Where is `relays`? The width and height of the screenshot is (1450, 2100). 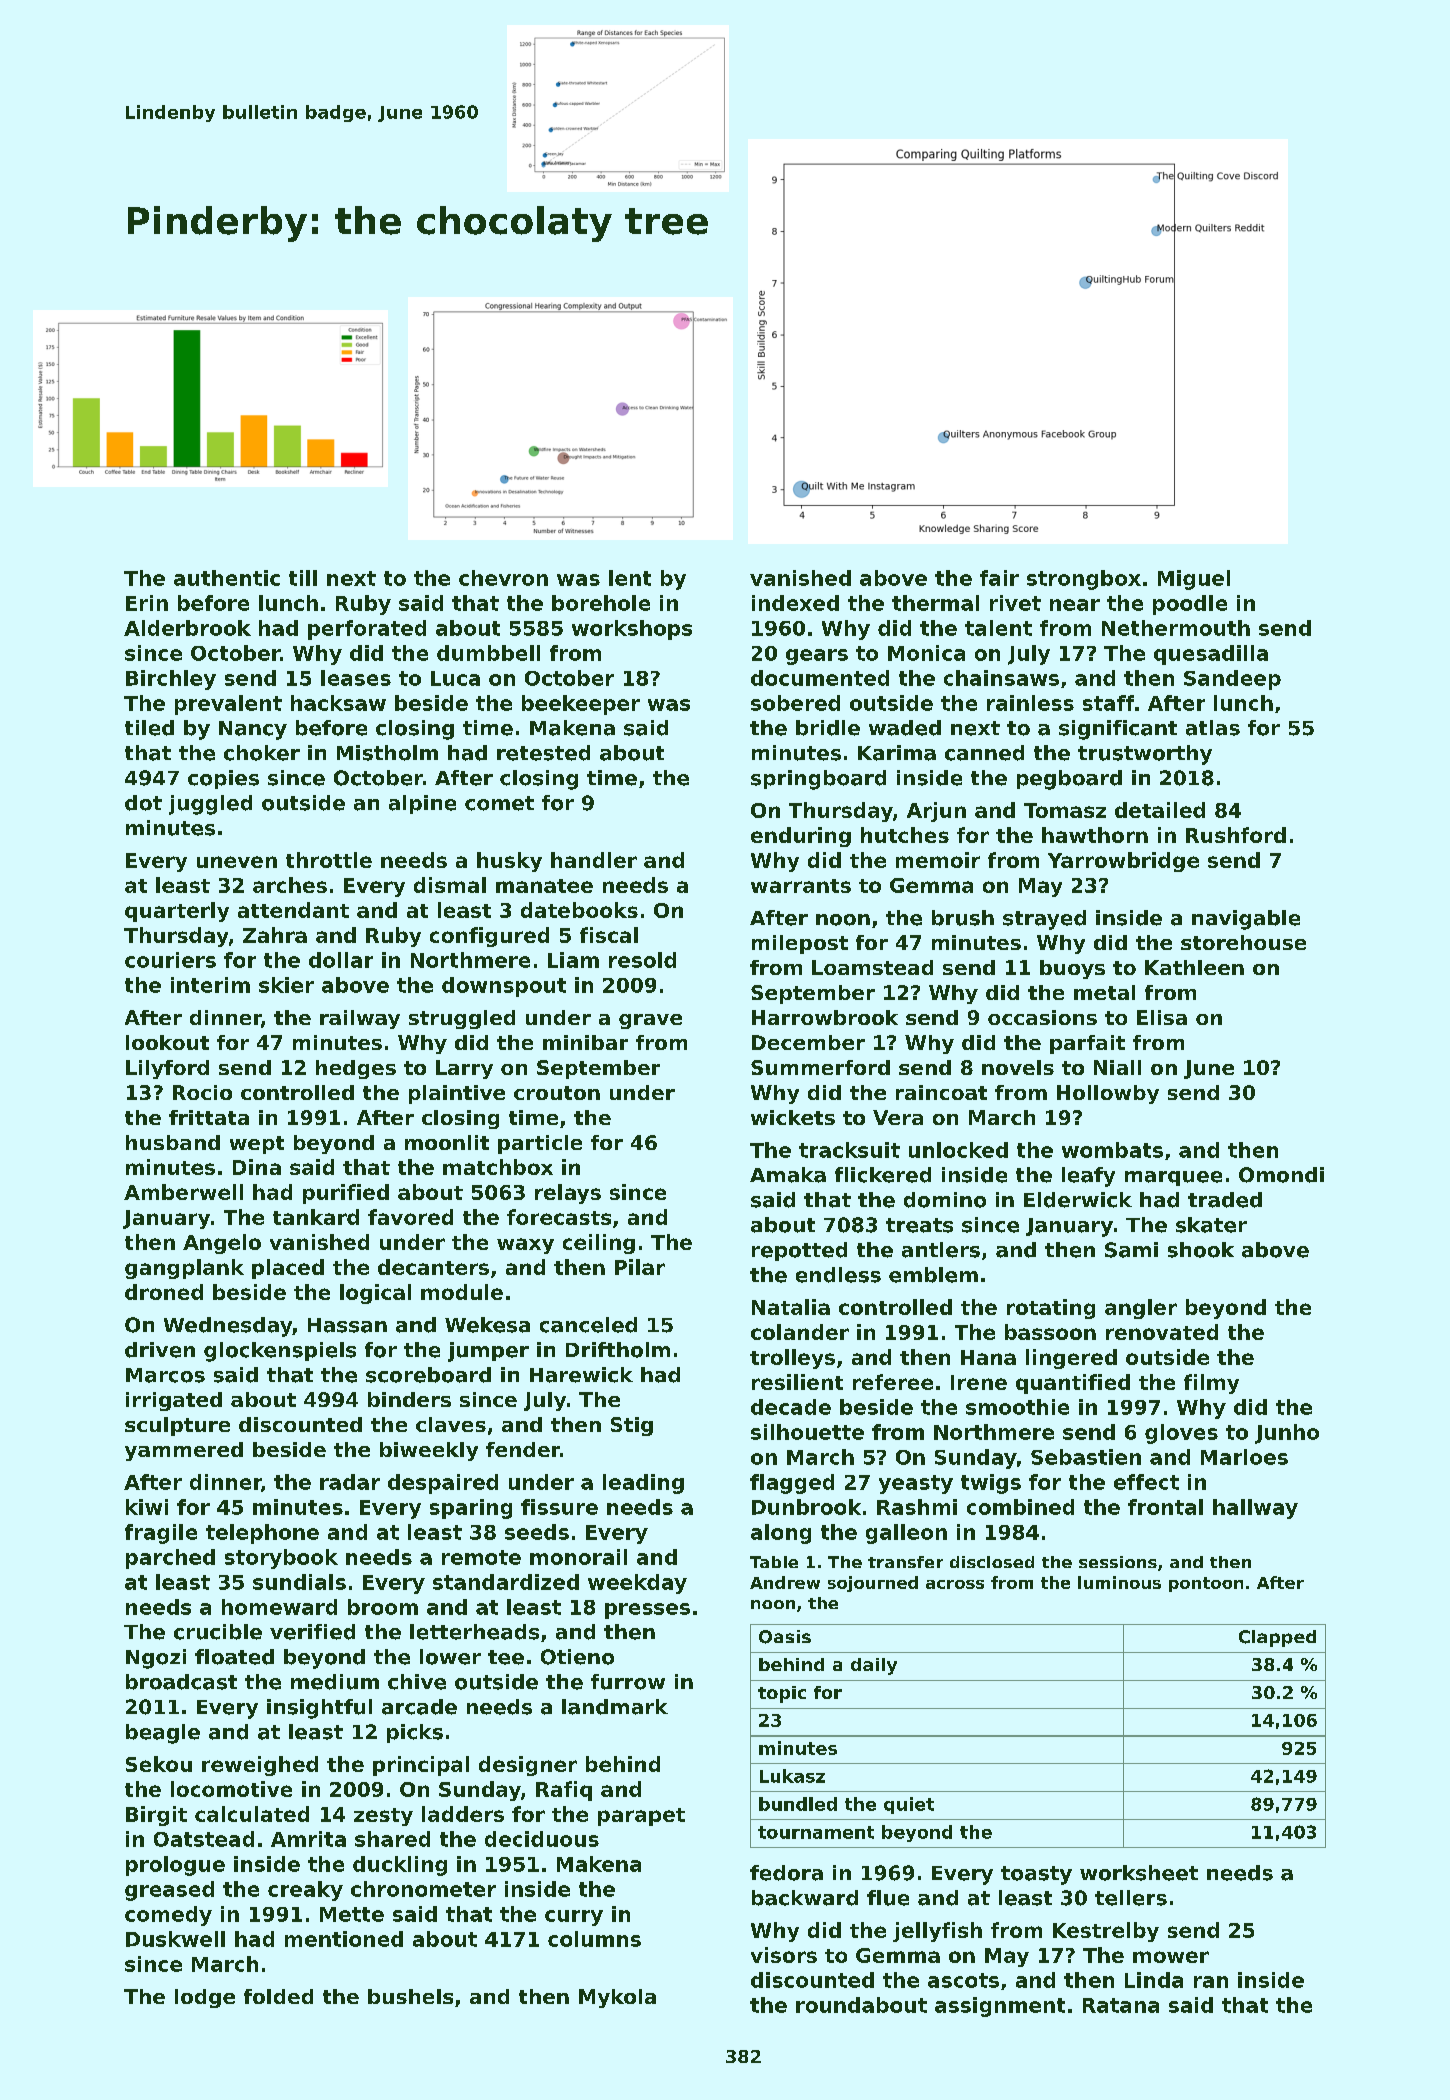 relays is located at coordinates (568, 1194).
